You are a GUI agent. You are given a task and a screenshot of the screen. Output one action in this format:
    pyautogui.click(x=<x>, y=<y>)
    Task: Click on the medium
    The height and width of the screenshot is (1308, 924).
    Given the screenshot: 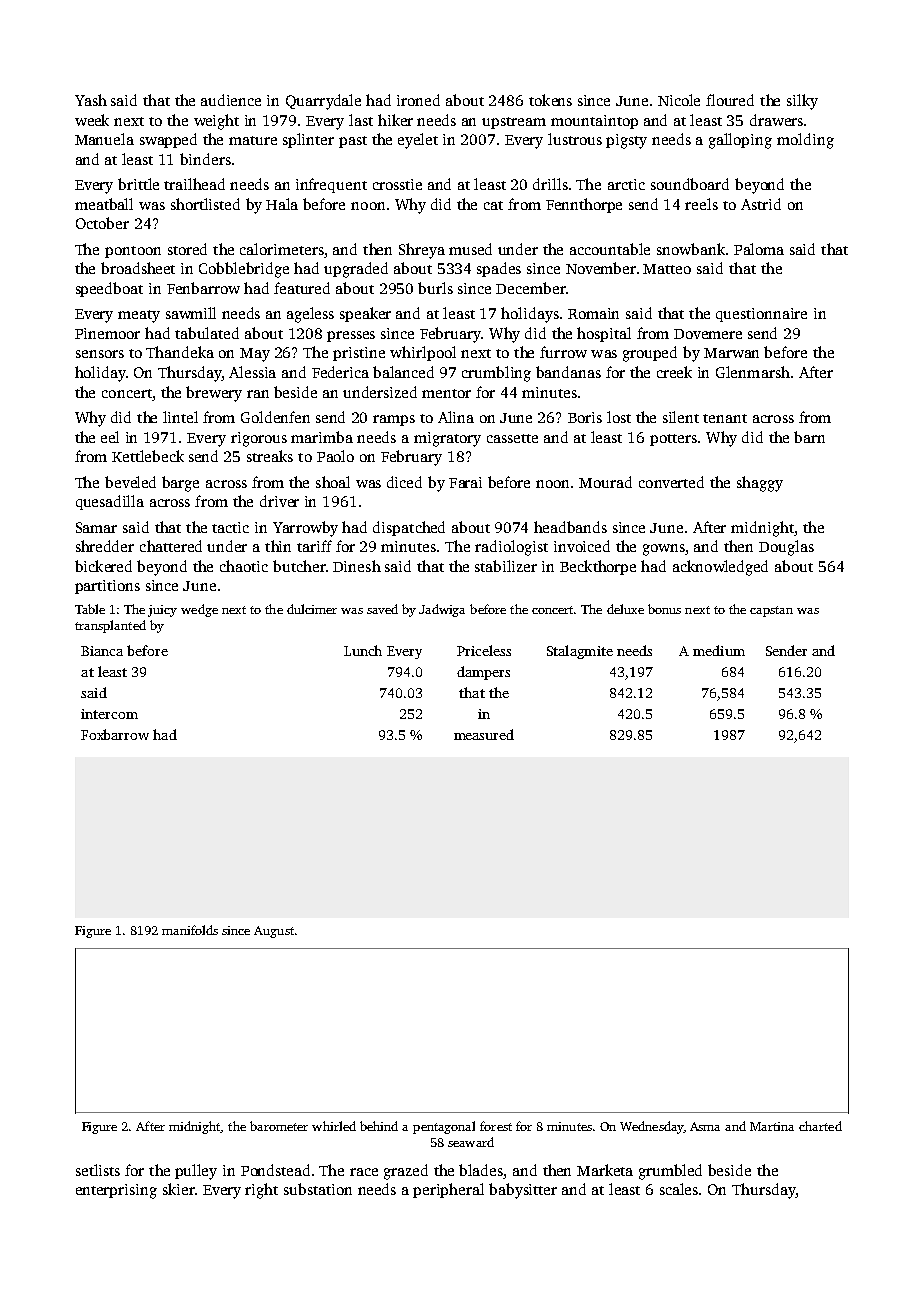 What is the action you would take?
    pyautogui.click(x=719, y=650)
